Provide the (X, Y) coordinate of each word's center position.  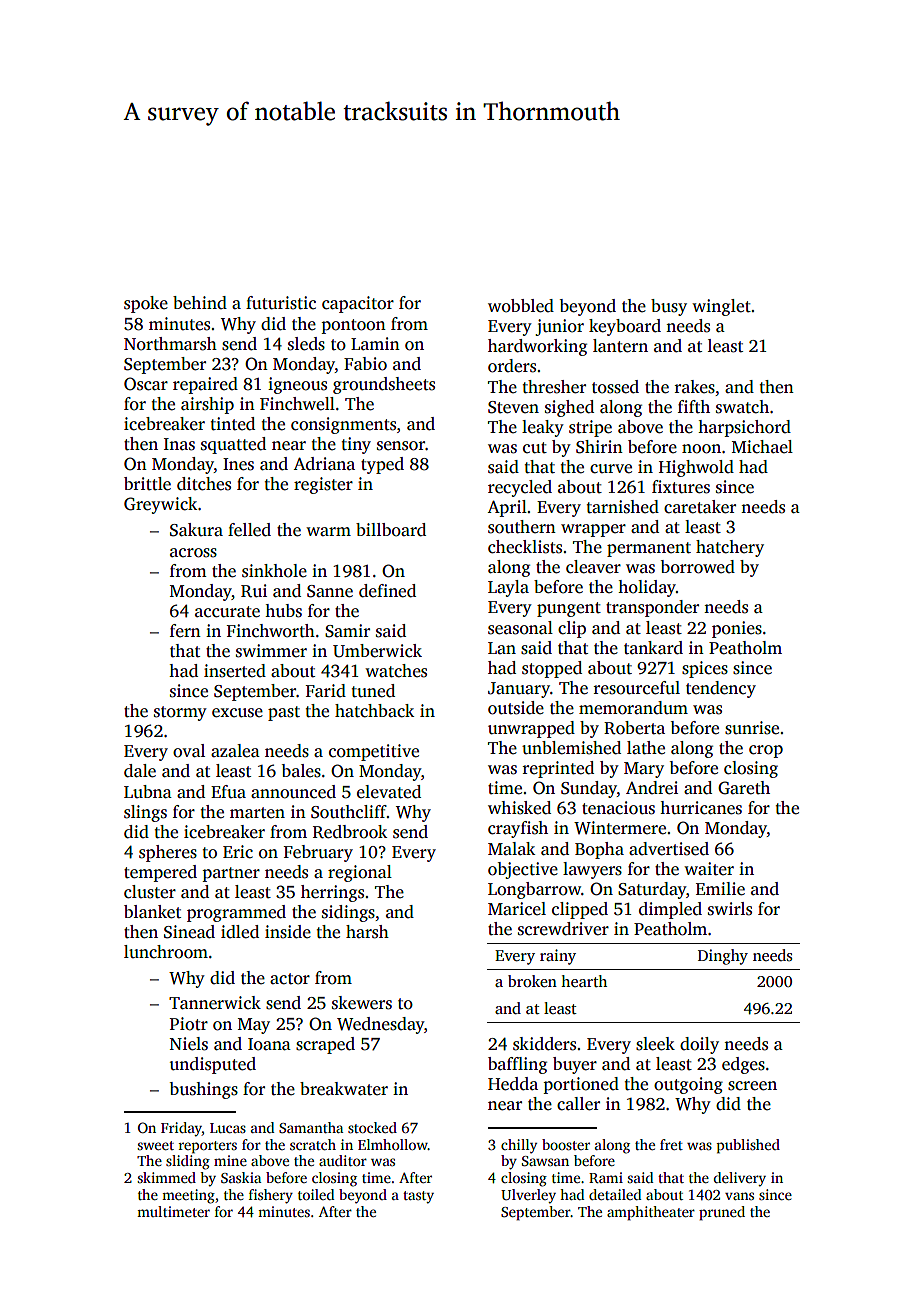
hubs (283, 611)
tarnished (623, 507)
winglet (721, 307)
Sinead (189, 932)
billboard (391, 530)
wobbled (521, 306)
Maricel (517, 909)
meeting (188, 1196)
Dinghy (723, 957)
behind (200, 303)
